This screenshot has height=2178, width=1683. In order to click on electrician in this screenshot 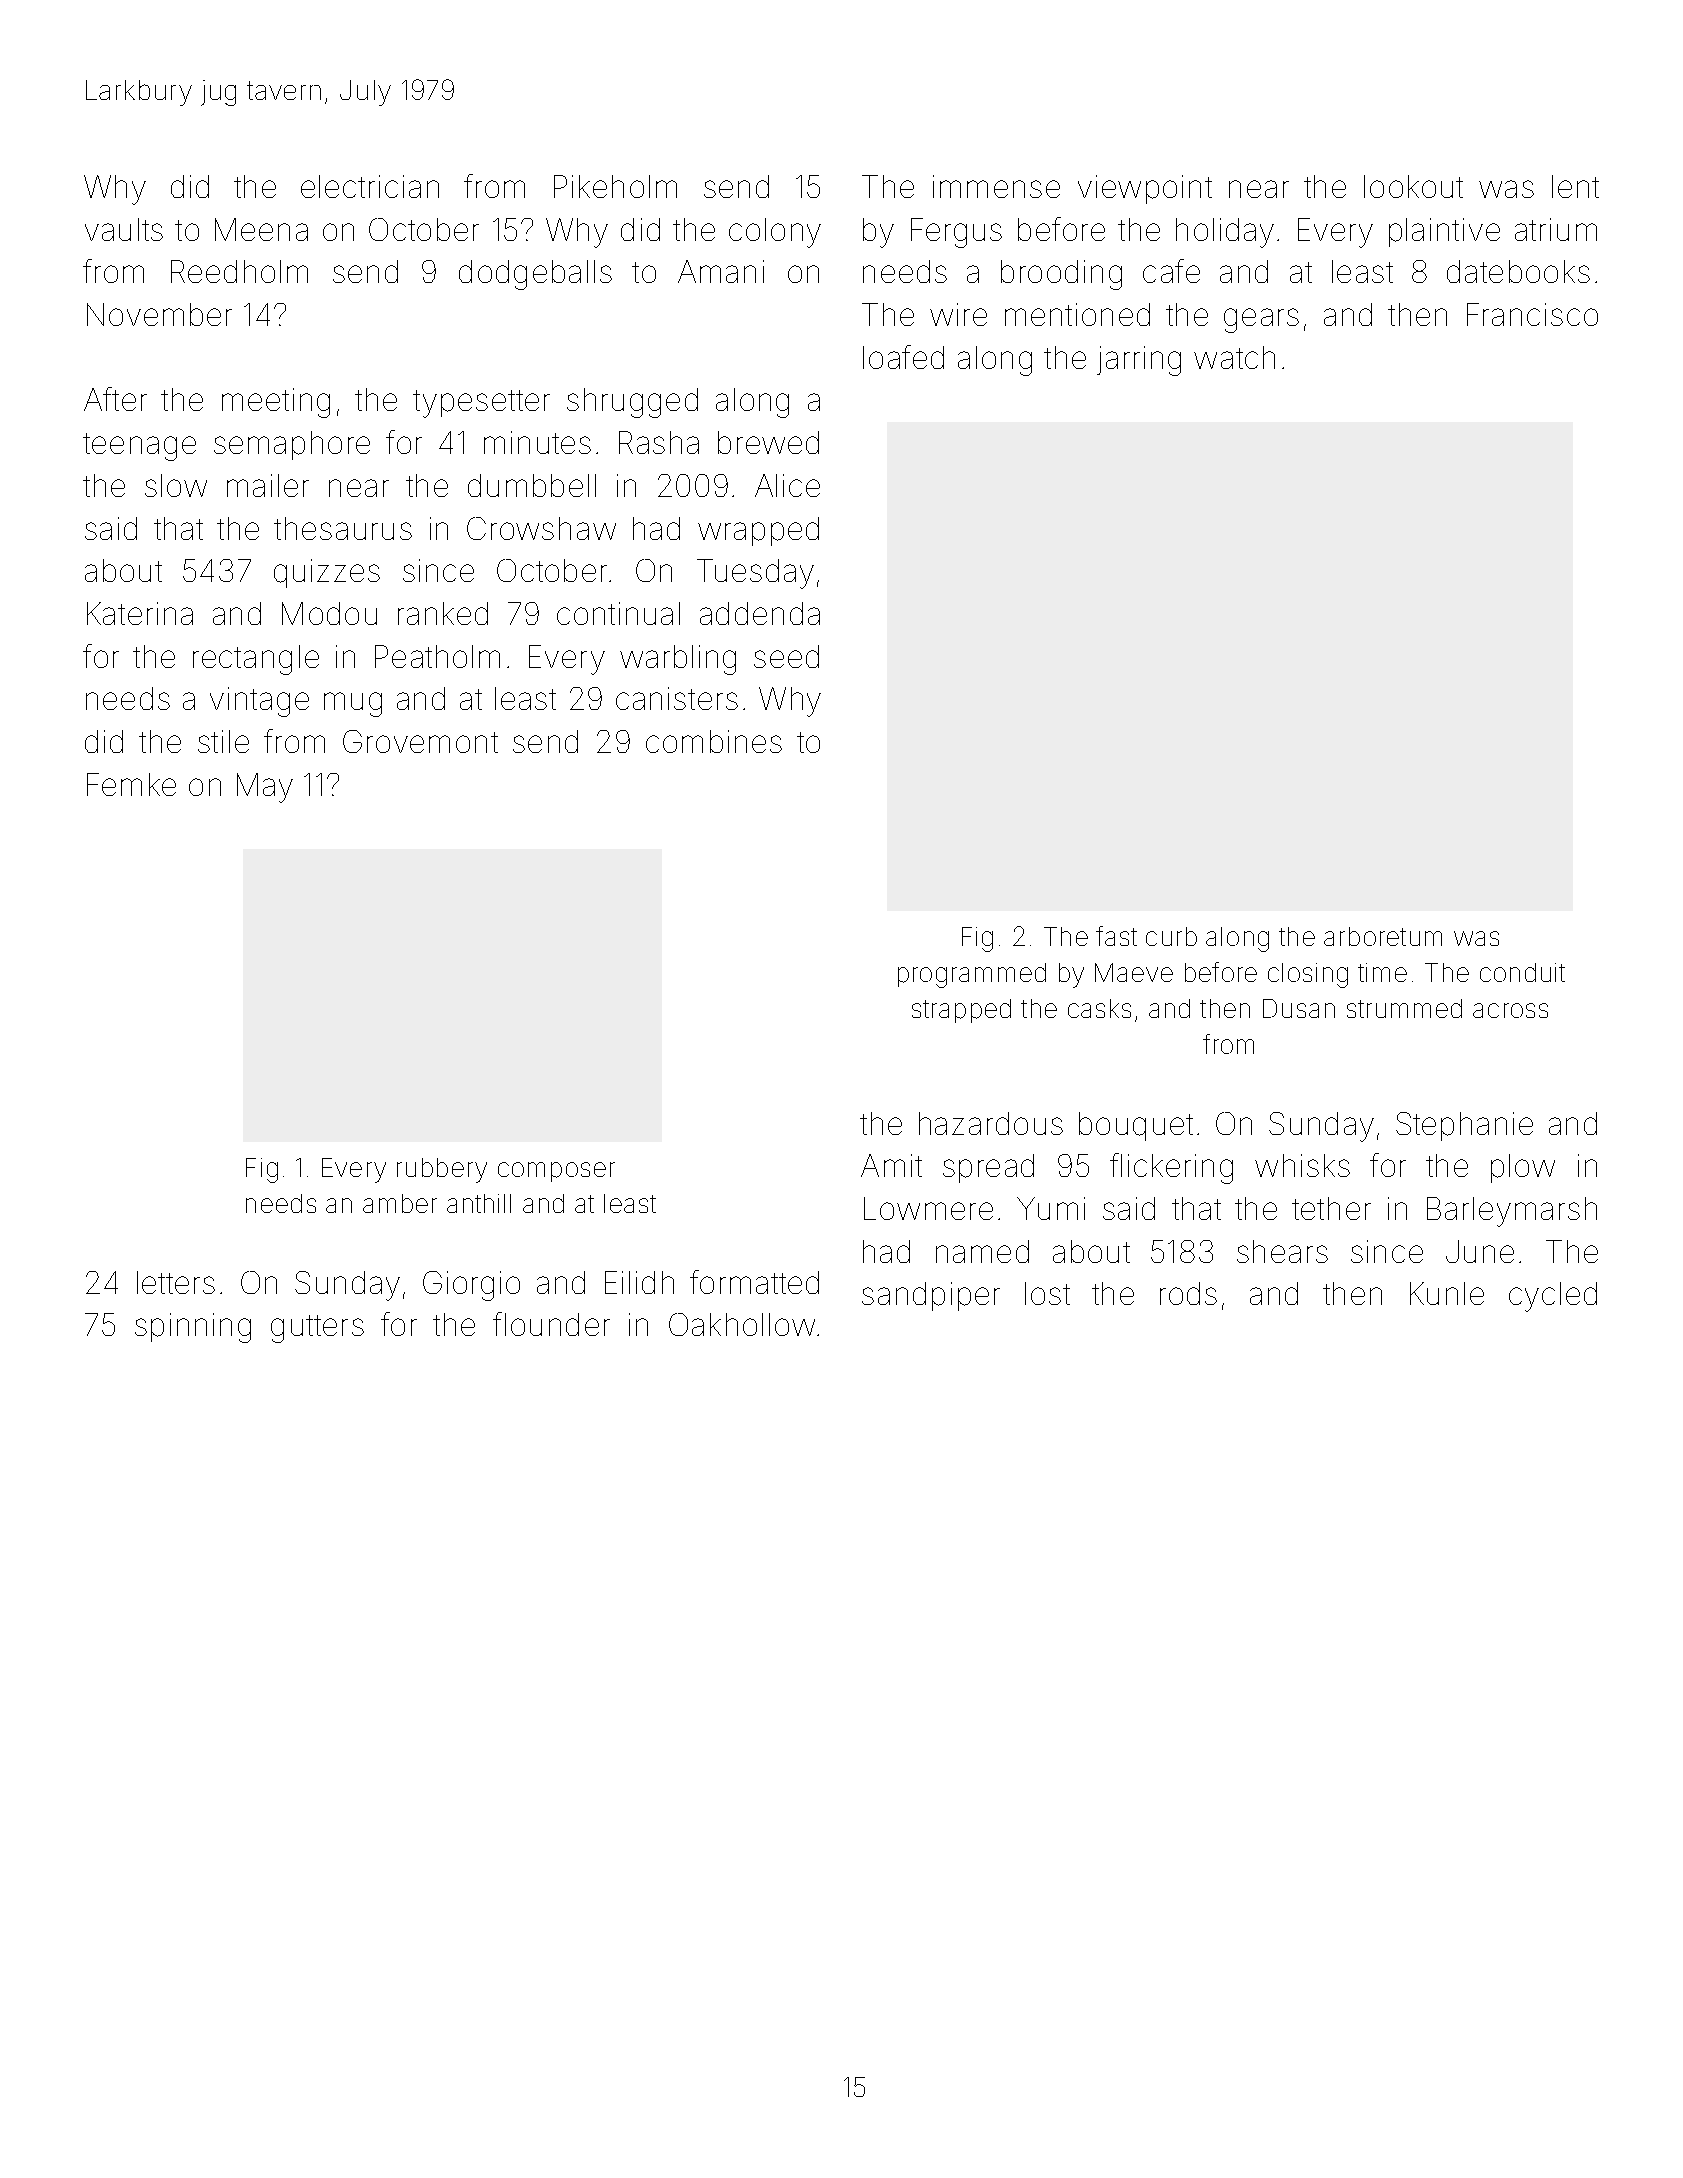, I will do `click(370, 186)`.
